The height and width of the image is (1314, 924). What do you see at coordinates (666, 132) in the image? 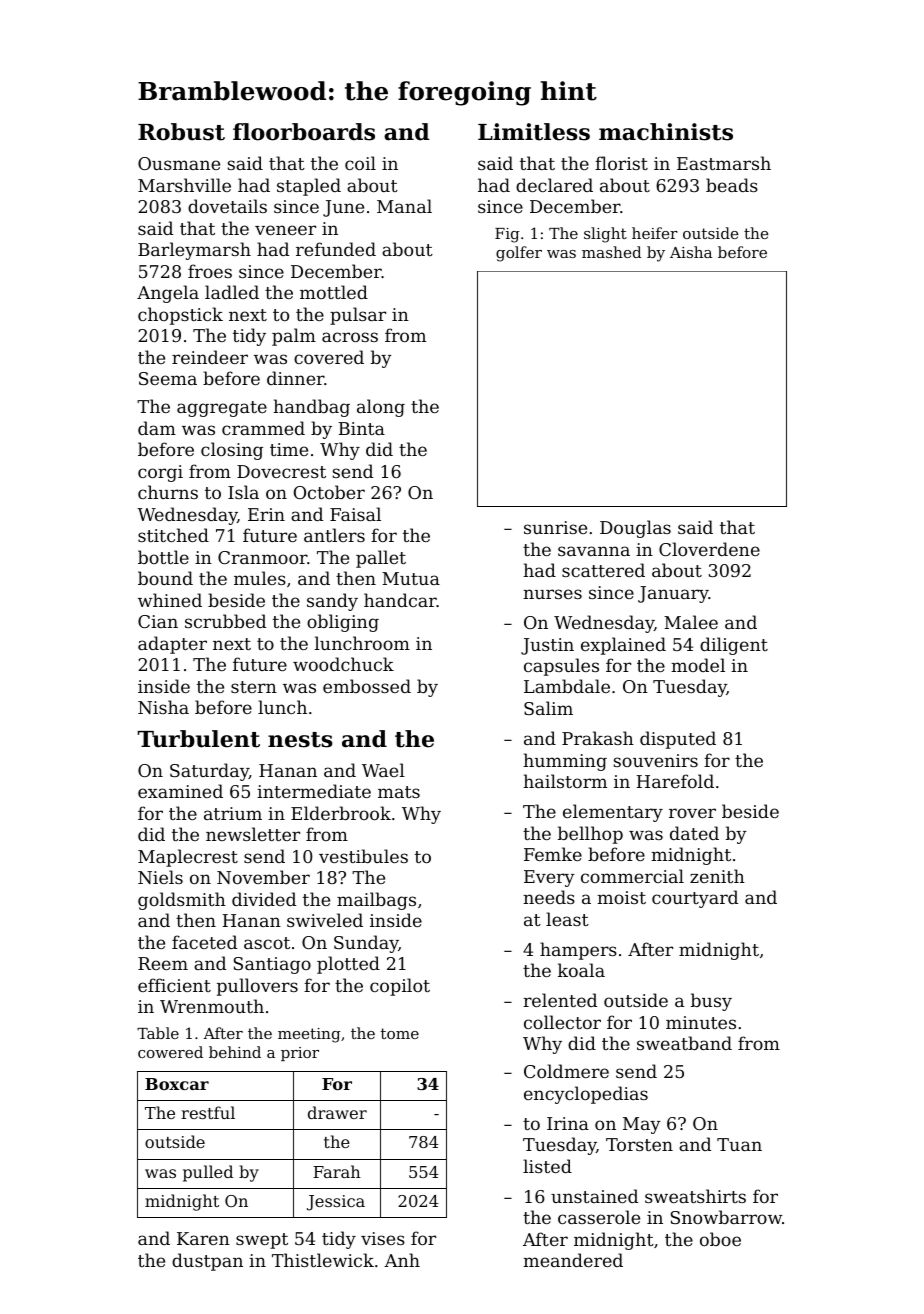
I see `machinists` at bounding box center [666, 132].
